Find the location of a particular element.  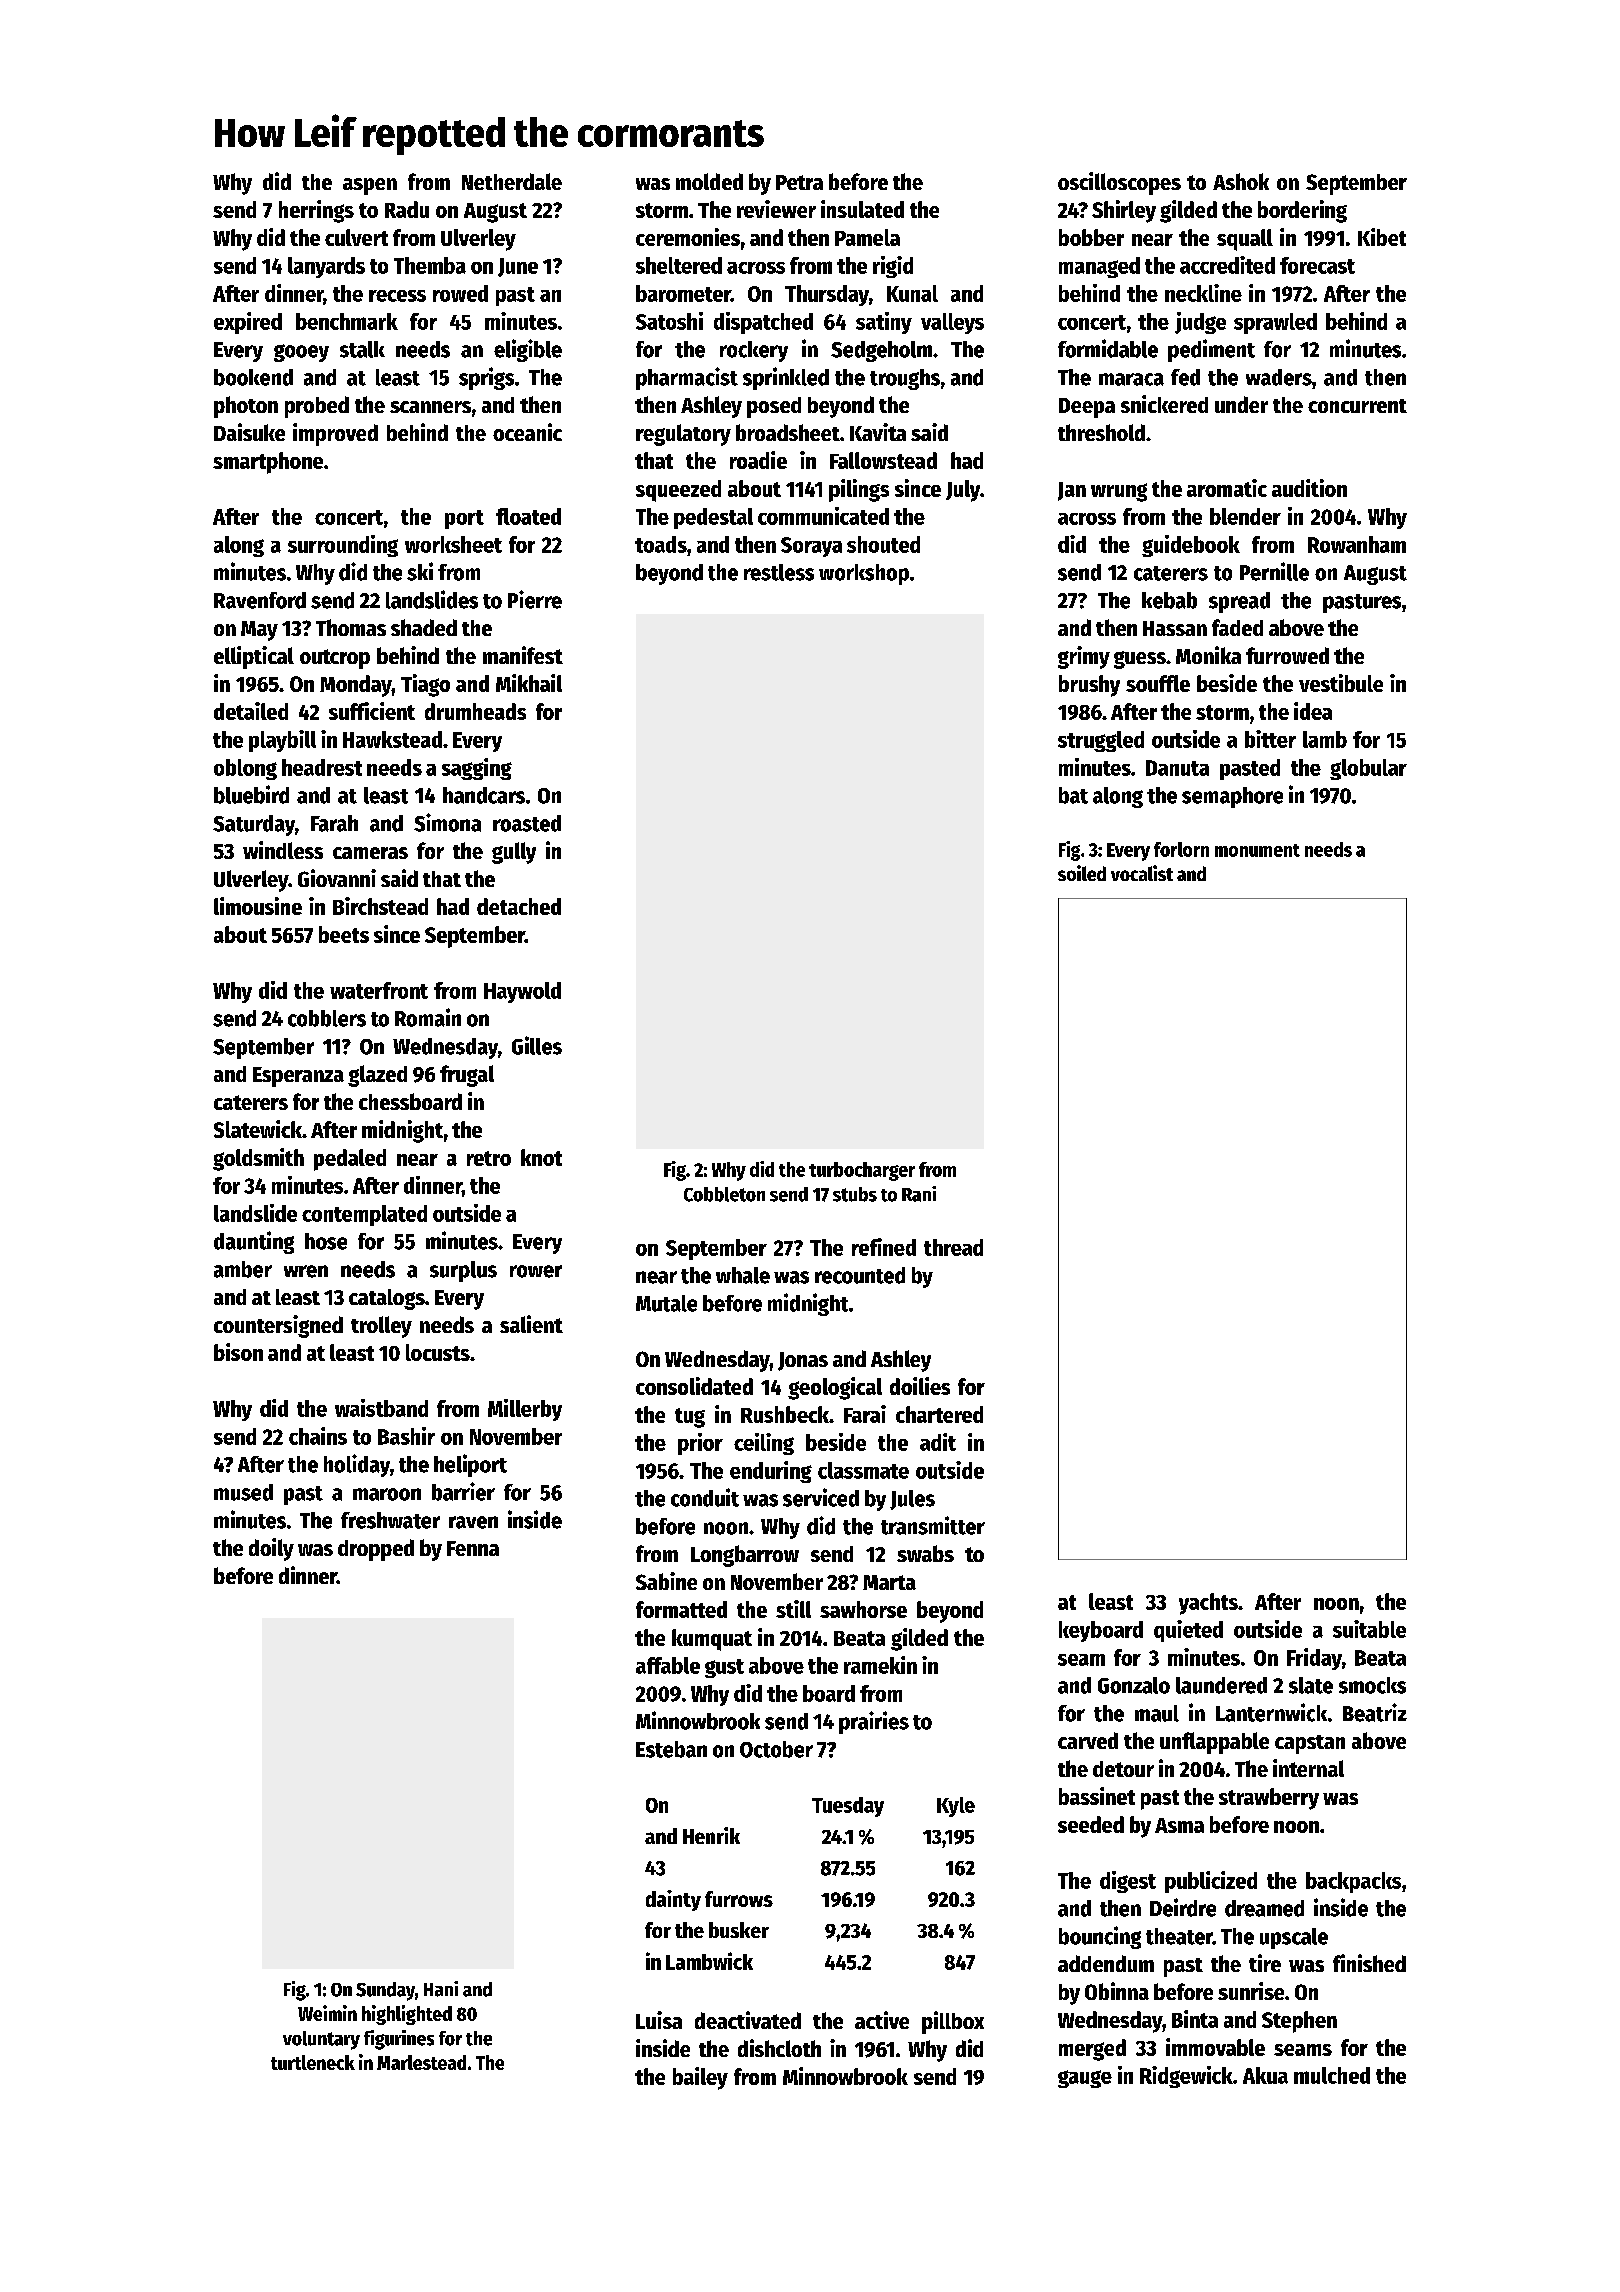

Romain is located at coordinates (428, 1017).
